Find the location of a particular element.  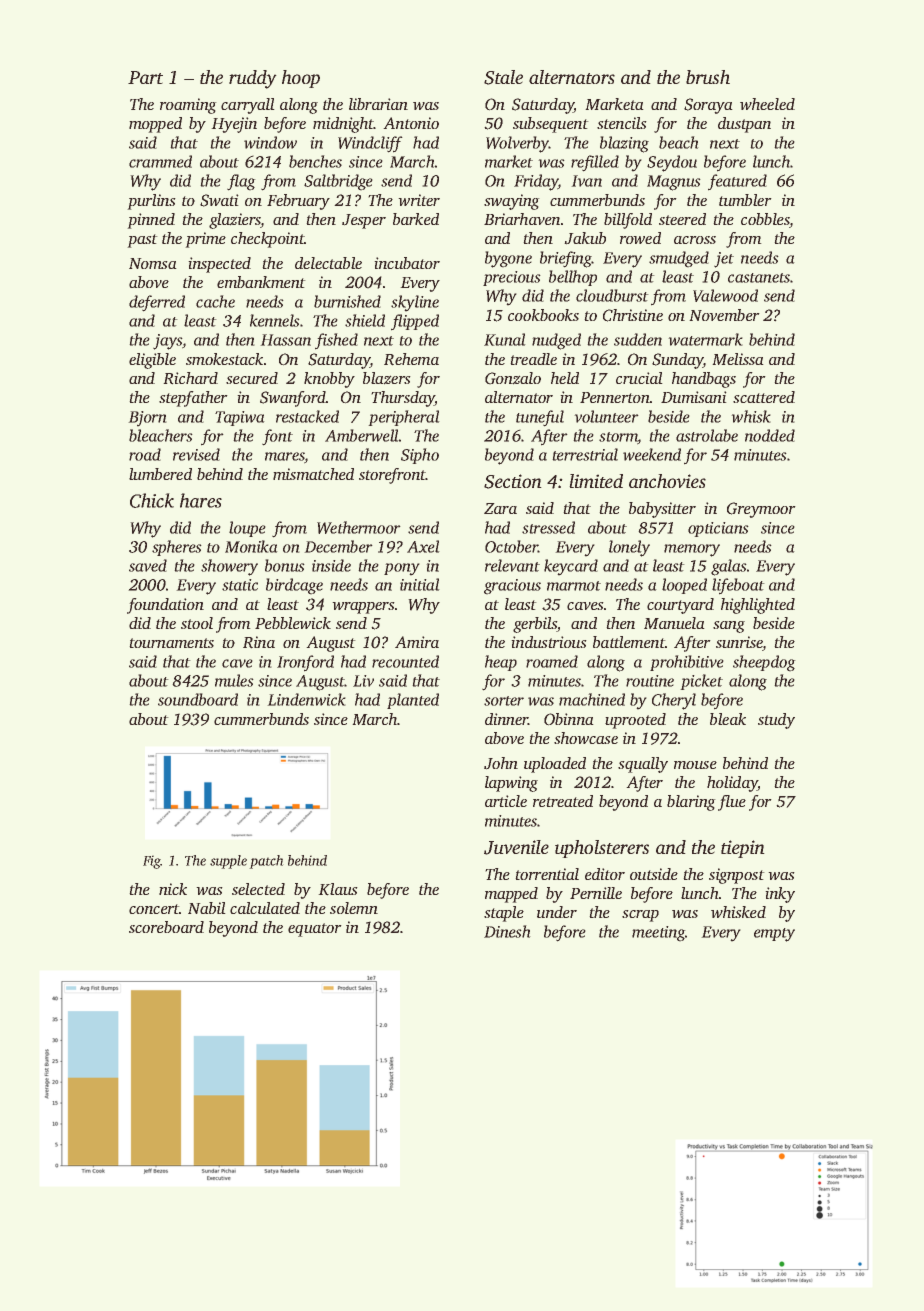

upholsterers is located at coordinates (602, 849).
